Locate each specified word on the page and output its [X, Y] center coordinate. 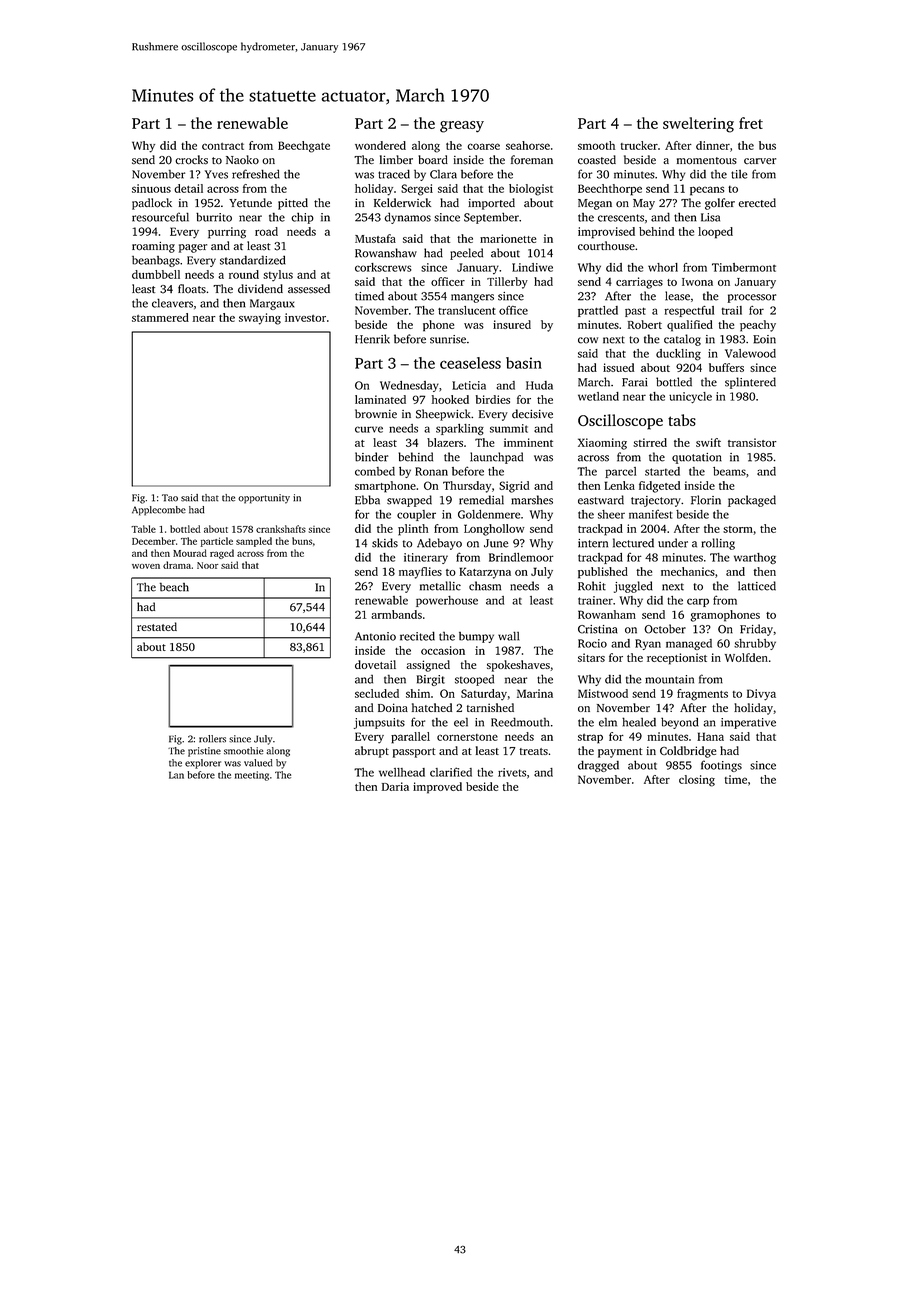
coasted [597, 160]
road [266, 231]
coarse [484, 146]
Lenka [619, 485]
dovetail [375, 664]
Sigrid [514, 487]
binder [371, 457]
